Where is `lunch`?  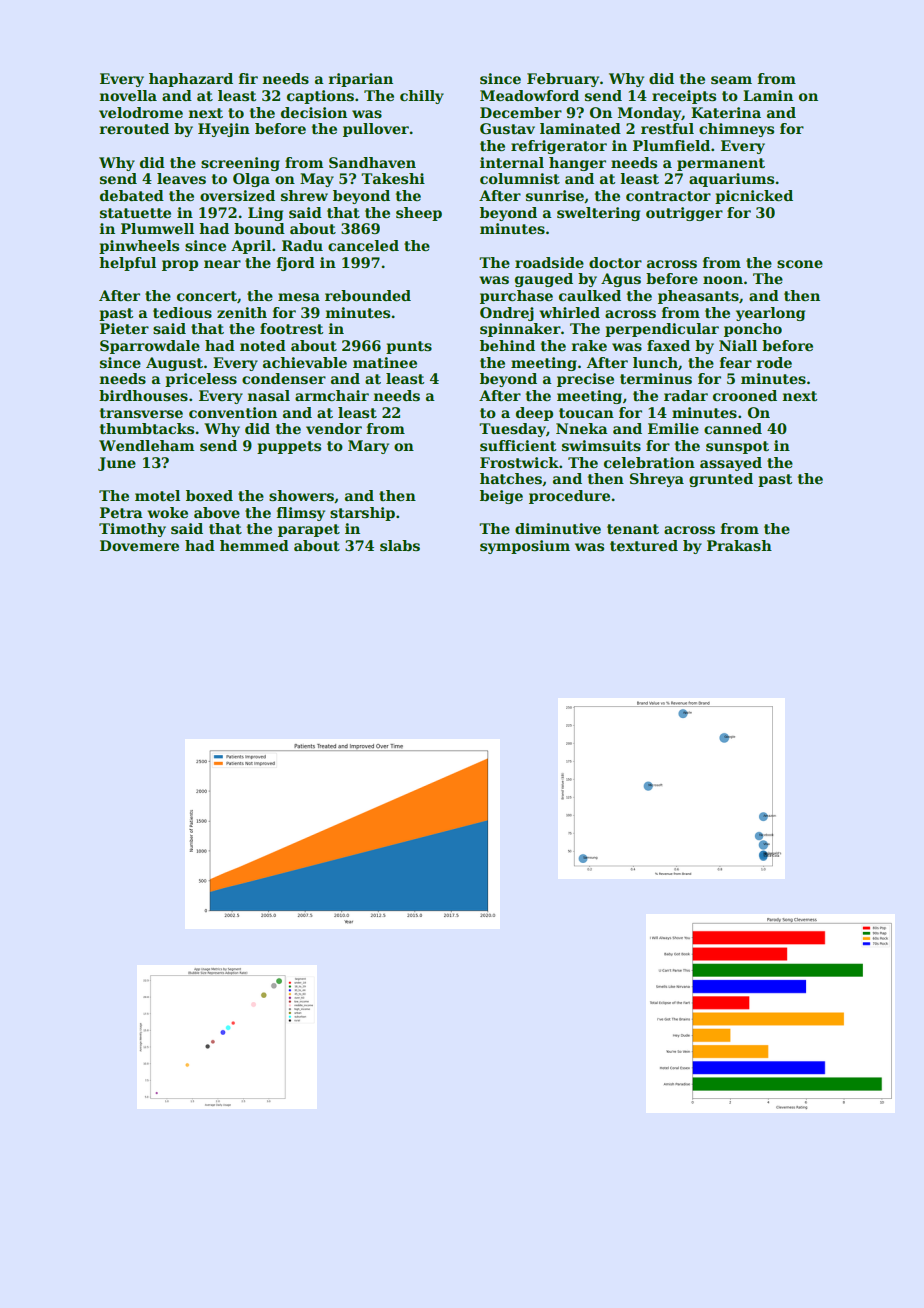
lunch is located at coordinates (655, 362).
